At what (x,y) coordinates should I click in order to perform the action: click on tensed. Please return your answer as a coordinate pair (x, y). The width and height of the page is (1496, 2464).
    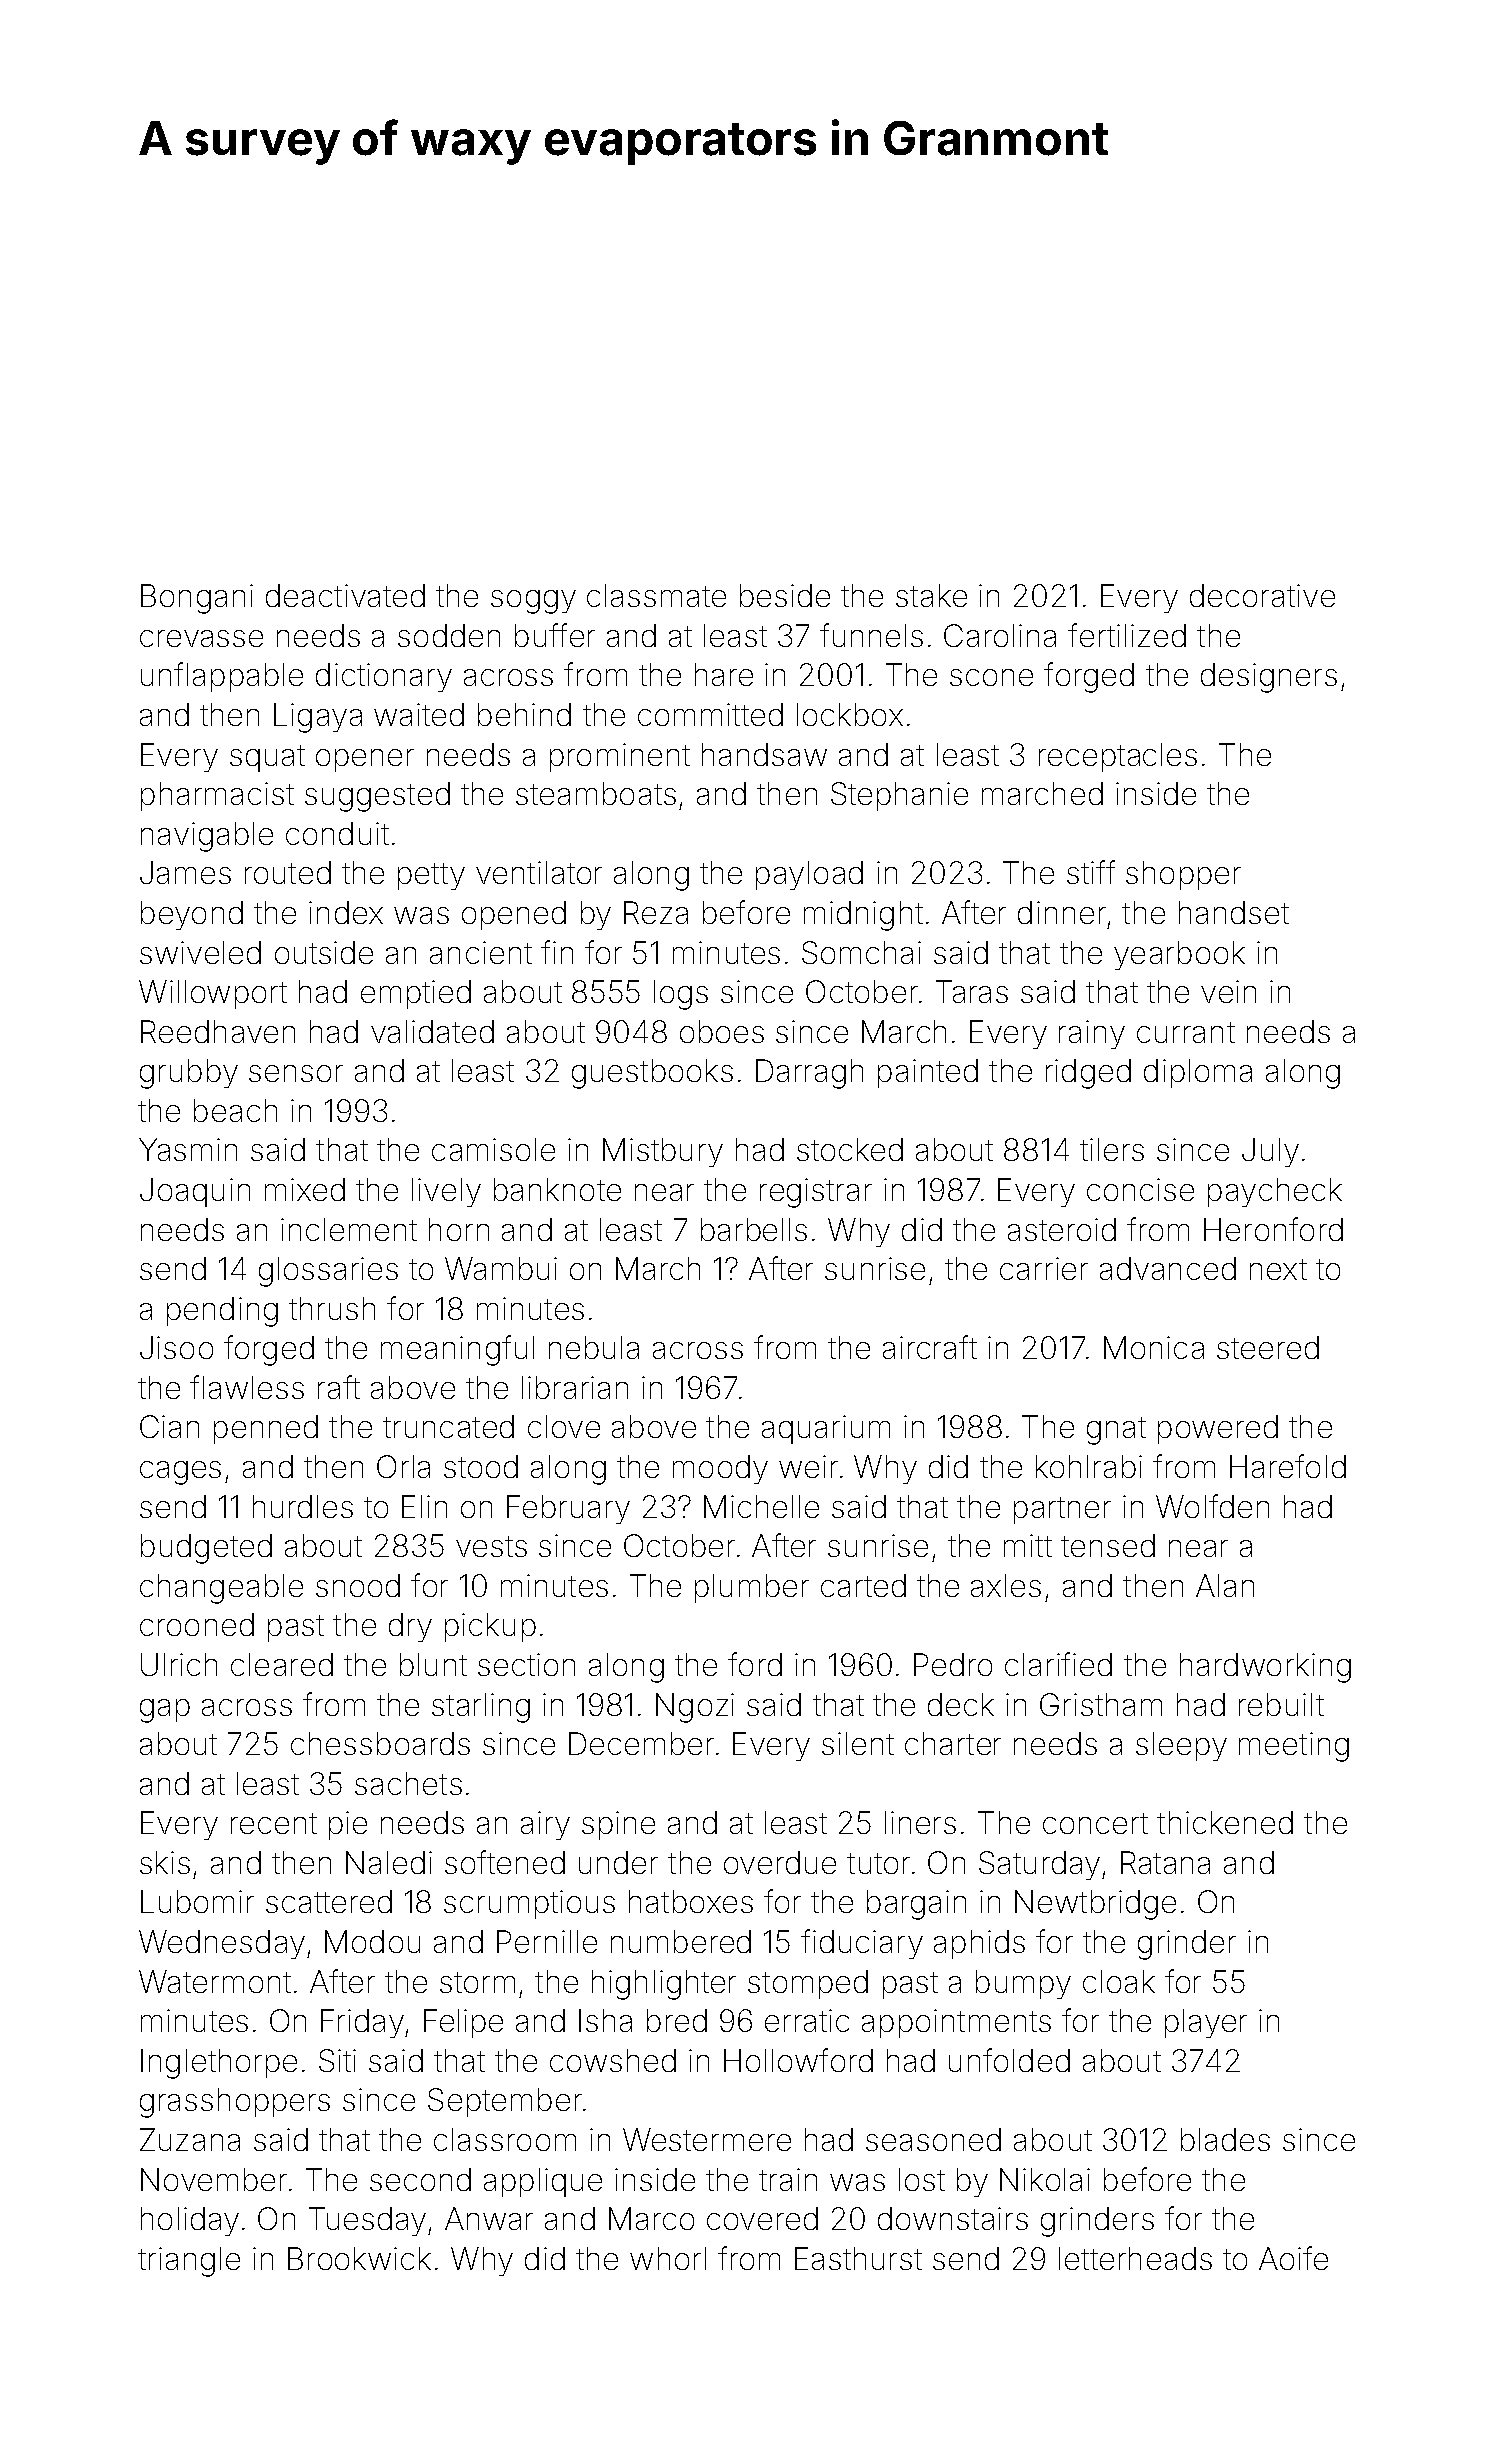
    Looking at the image, I should click on (1108, 1545).
